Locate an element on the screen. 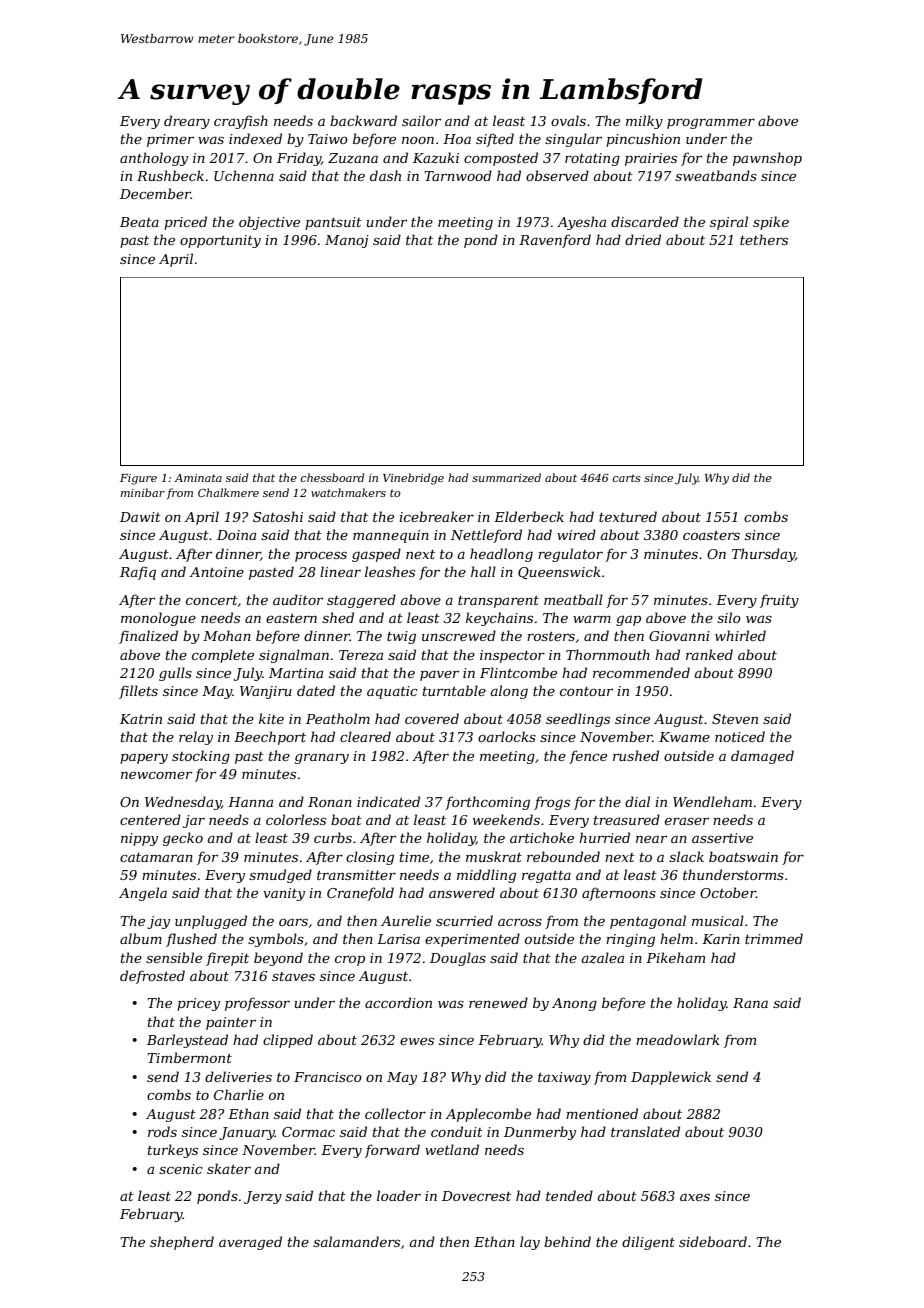  Dovecrest is located at coordinates (476, 1196).
